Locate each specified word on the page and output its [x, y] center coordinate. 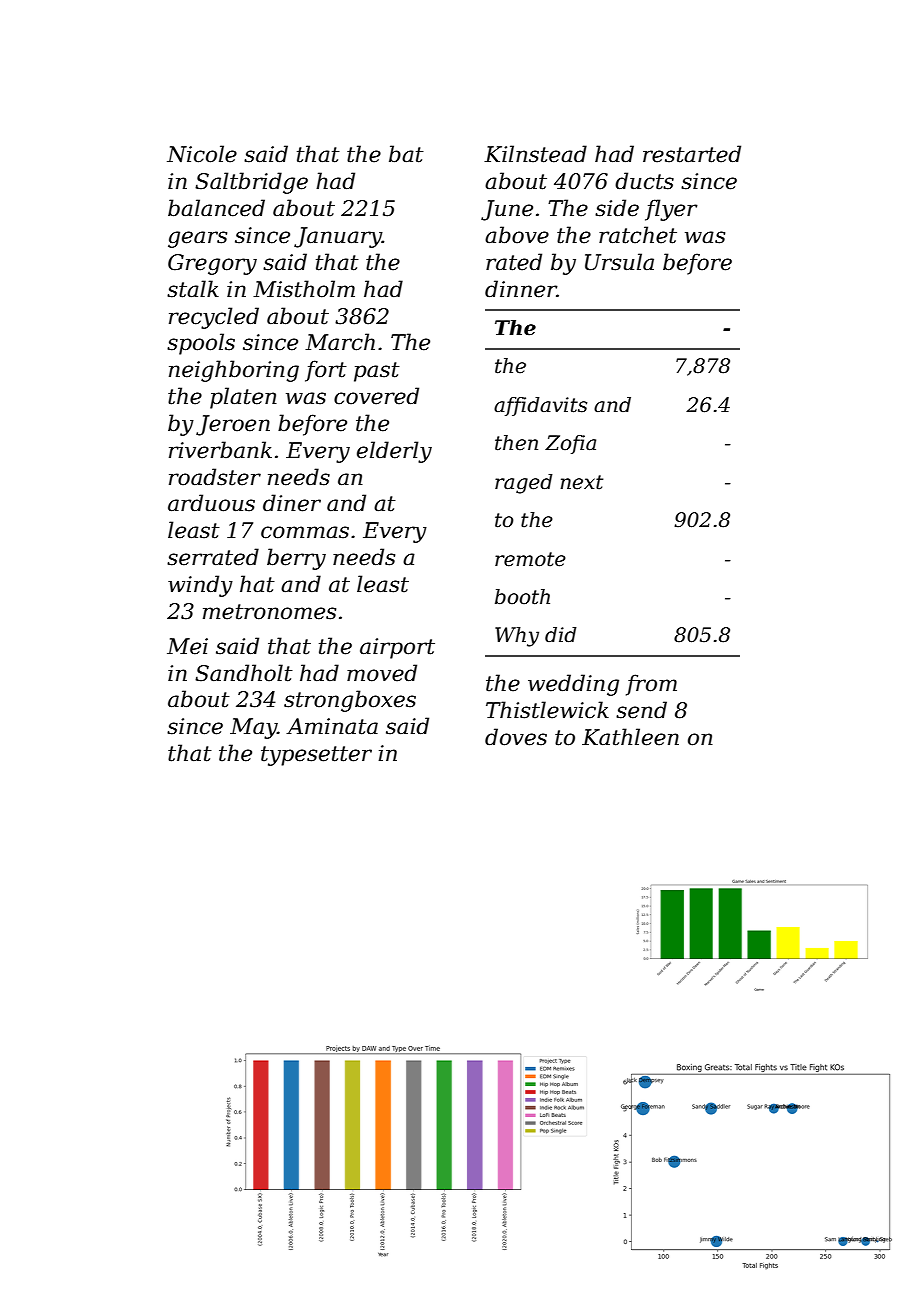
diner [292, 503]
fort [326, 371]
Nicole [202, 154]
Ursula [619, 262]
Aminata [332, 726]
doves [516, 737]
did [561, 635]
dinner [521, 289]
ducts [644, 181]
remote [530, 559]
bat [406, 154]
